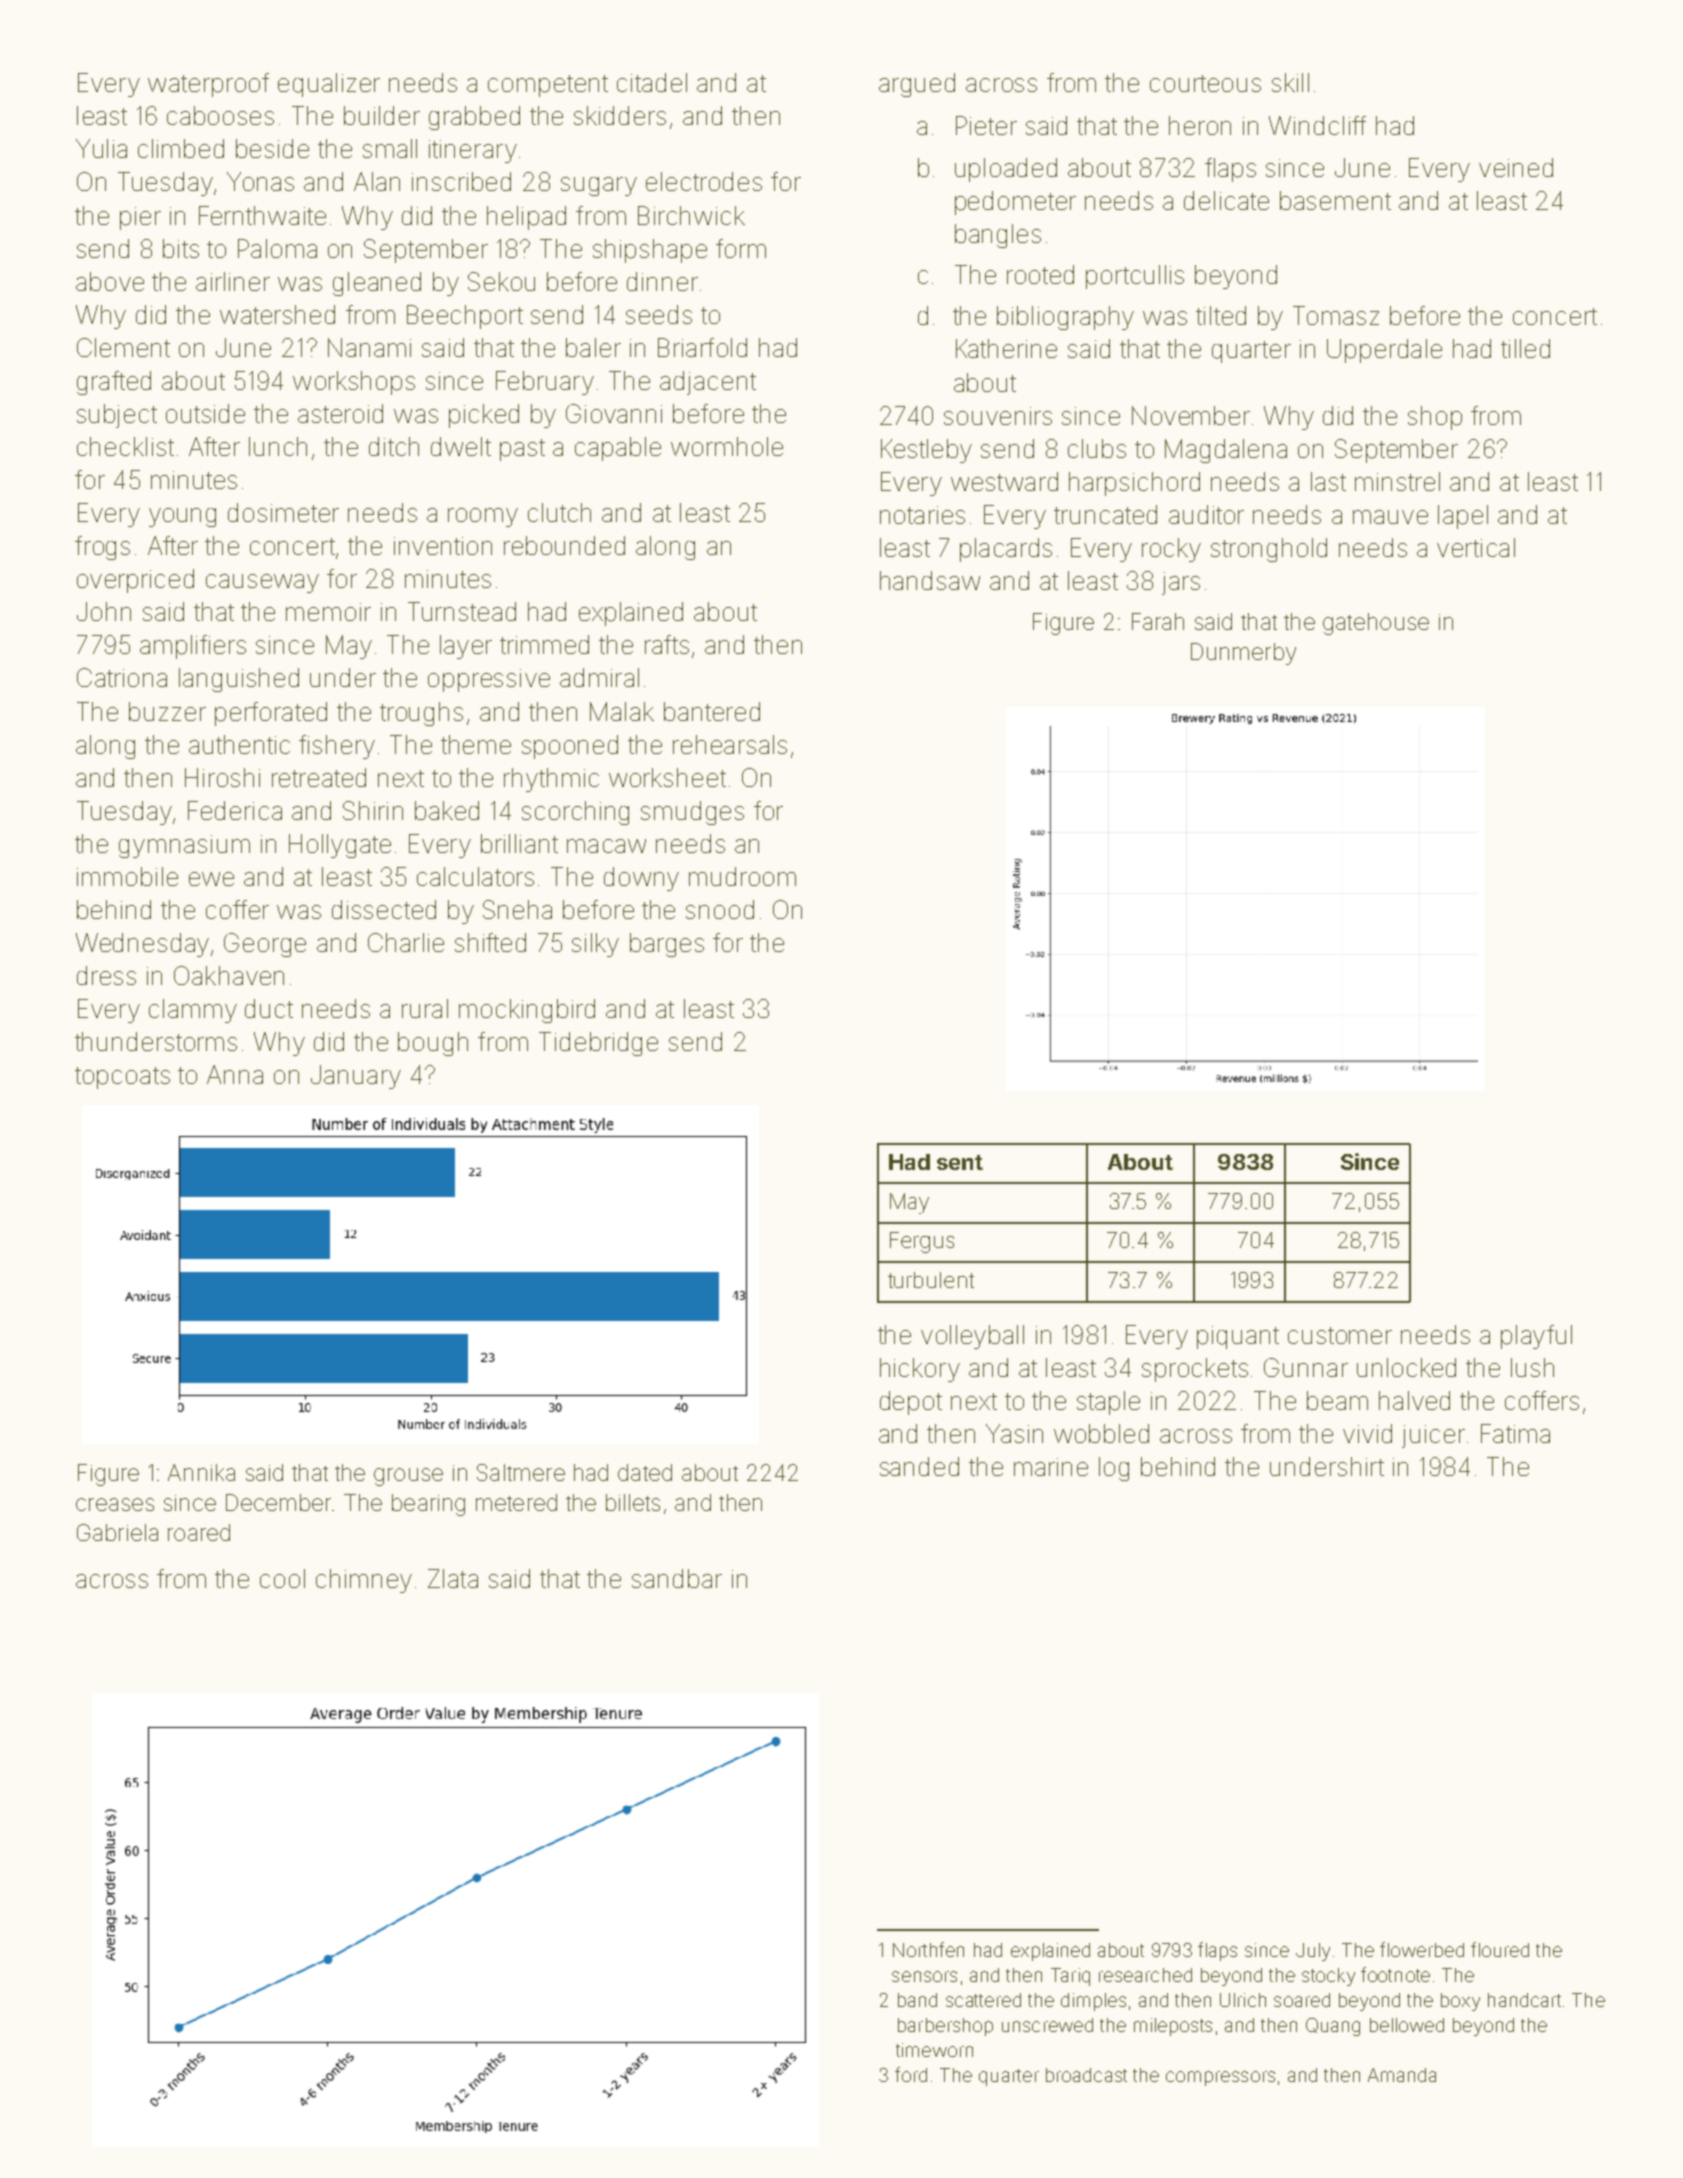 The height and width of the screenshot is (2178, 1683). I want to click on chimney, so click(364, 1581).
